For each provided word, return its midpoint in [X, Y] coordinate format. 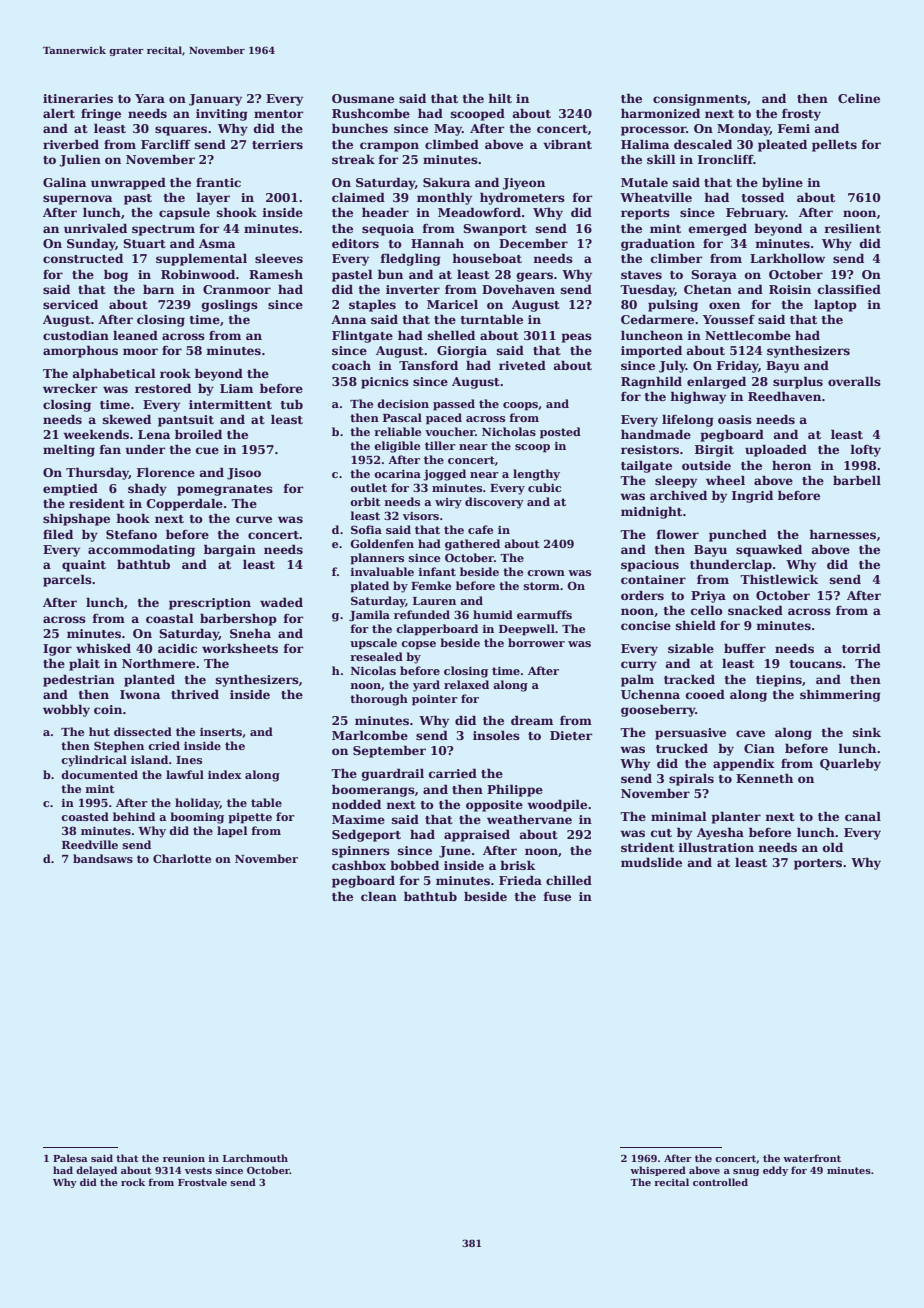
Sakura [446, 182]
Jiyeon [523, 184]
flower [677, 534]
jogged [444, 475]
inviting [222, 115]
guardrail [393, 774]
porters [818, 864]
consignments [700, 100]
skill [661, 159]
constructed [83, 258]
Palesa [70, 1158]
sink [867, 732]
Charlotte [182, 858]
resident [97, 503]
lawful [185, 774]
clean [379, 896]
